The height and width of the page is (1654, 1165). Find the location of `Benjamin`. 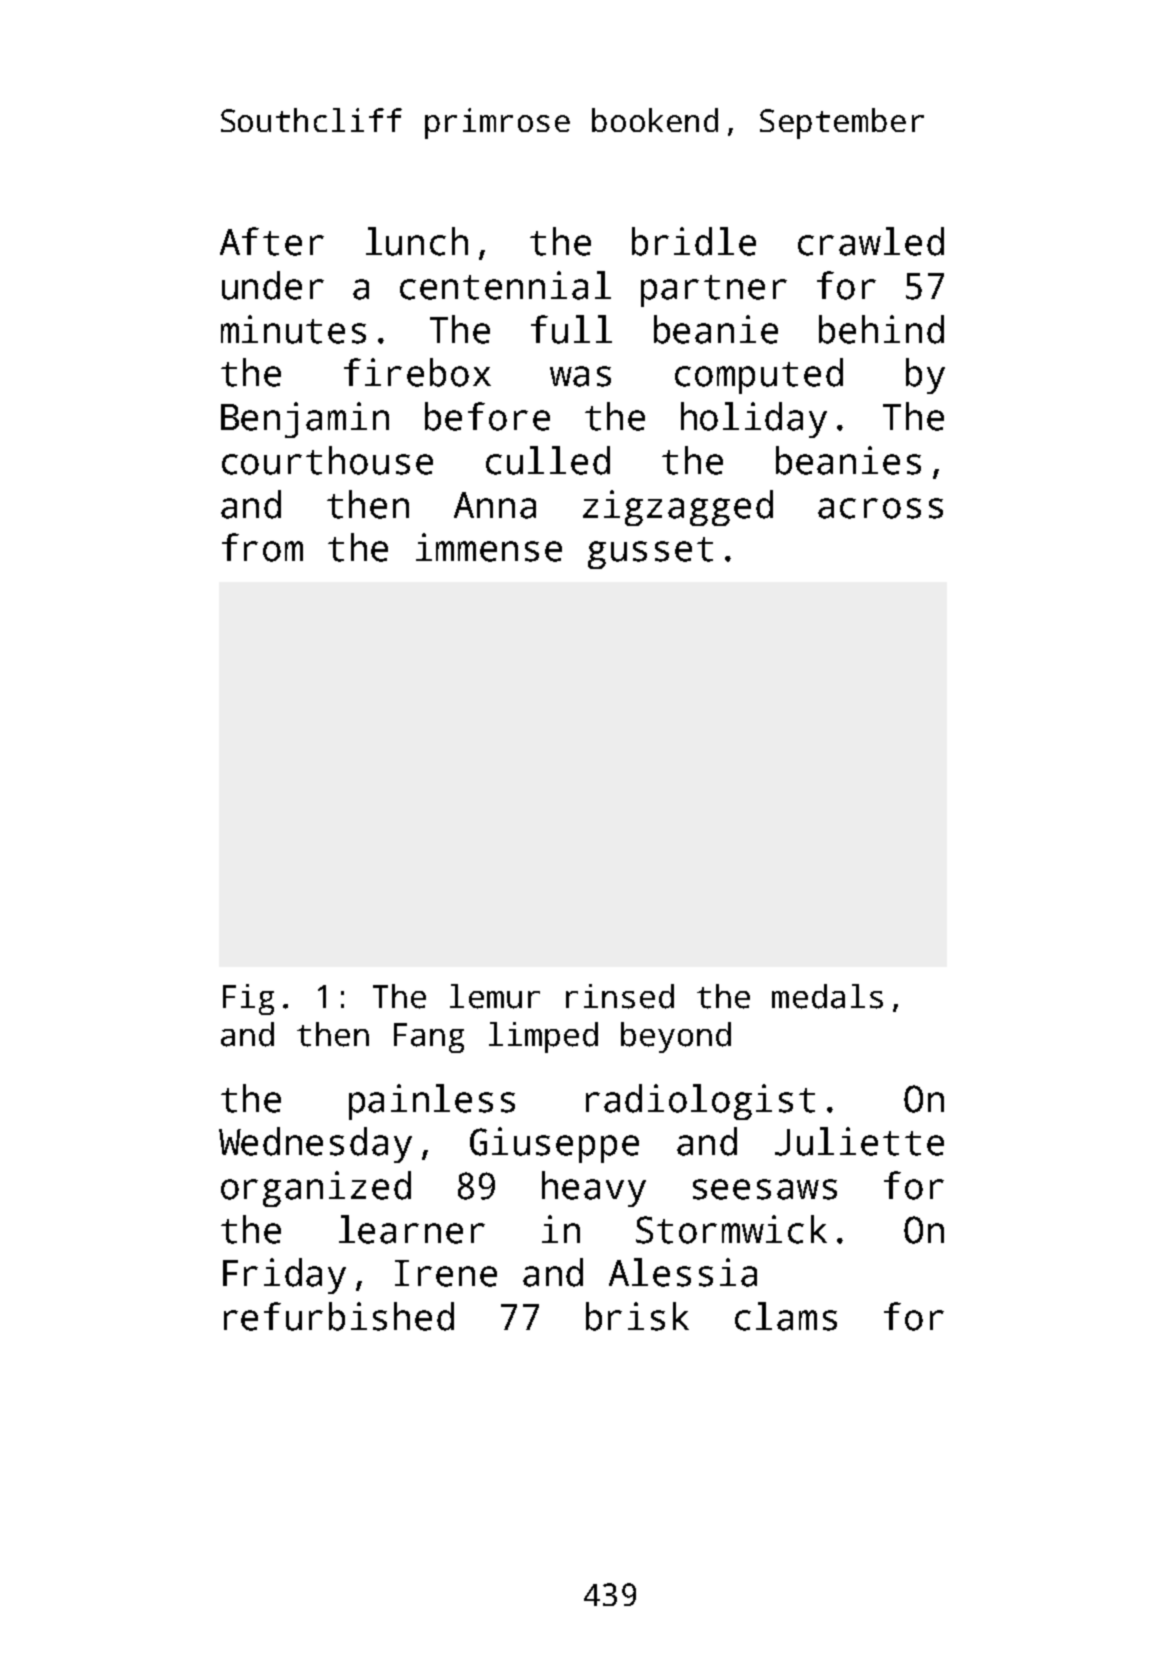

Benjamin is located at coordinates (305, 420).
